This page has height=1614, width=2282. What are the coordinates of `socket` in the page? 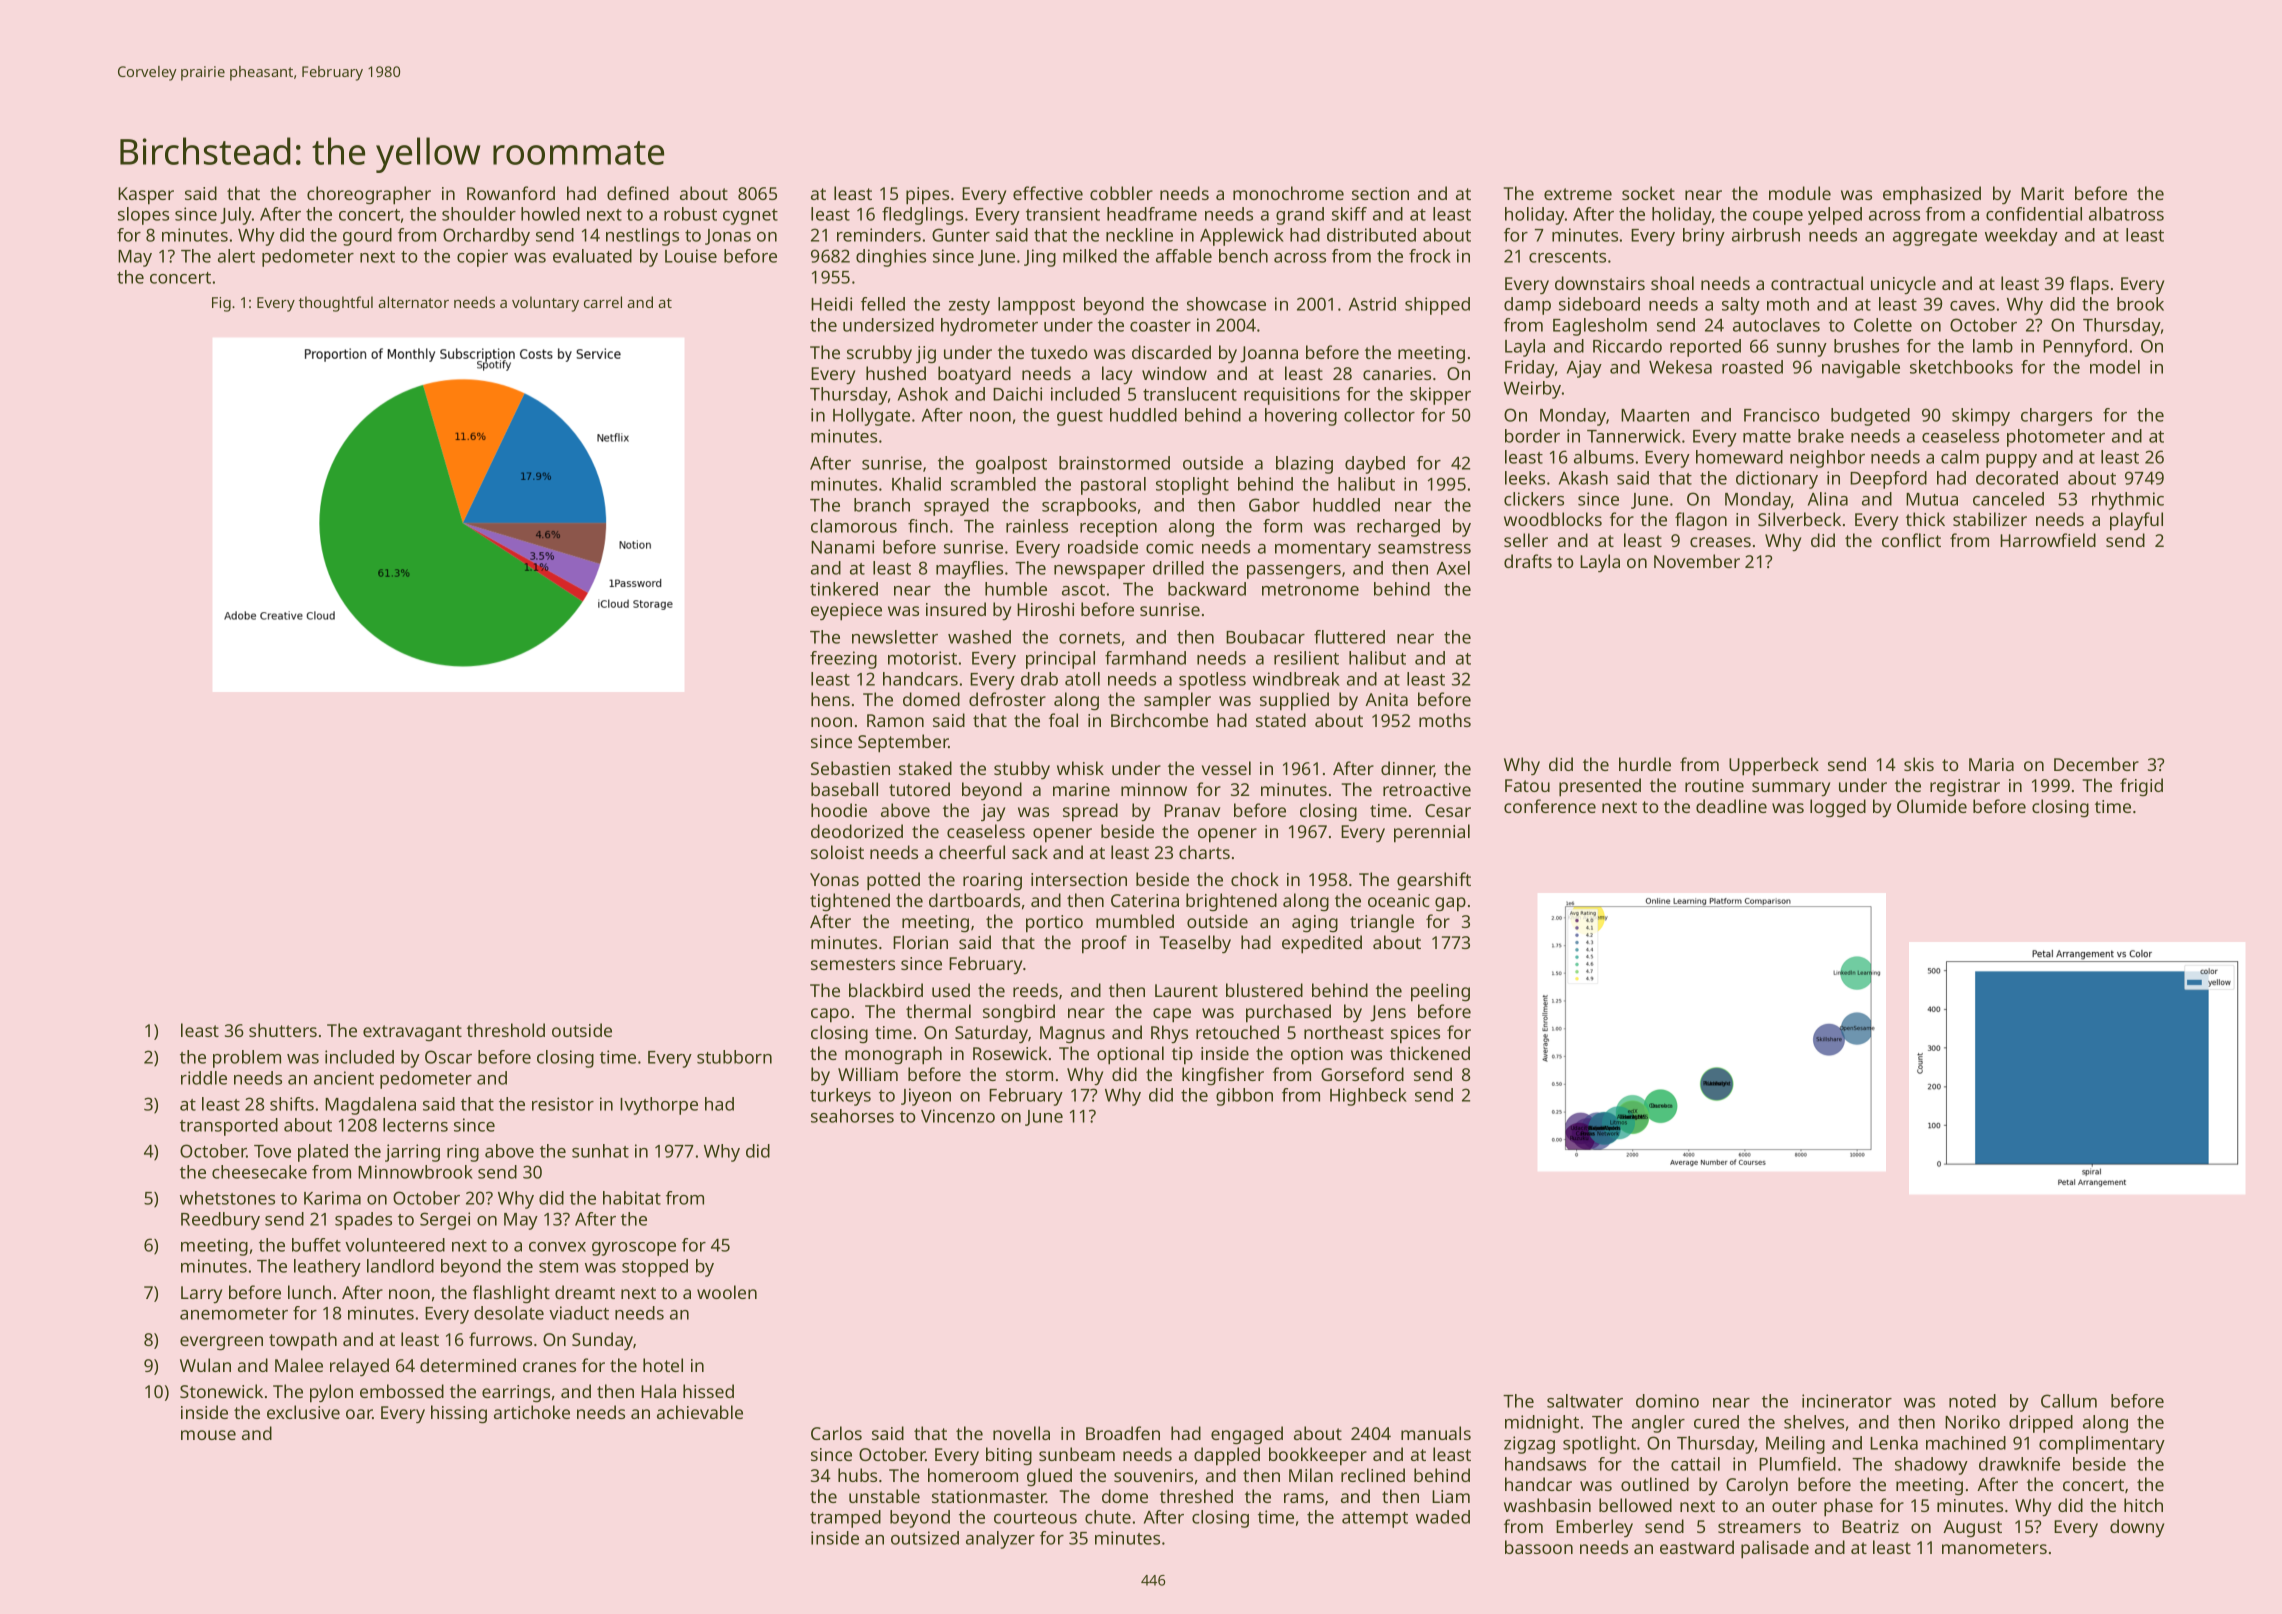 It's located at (1648, 193).
